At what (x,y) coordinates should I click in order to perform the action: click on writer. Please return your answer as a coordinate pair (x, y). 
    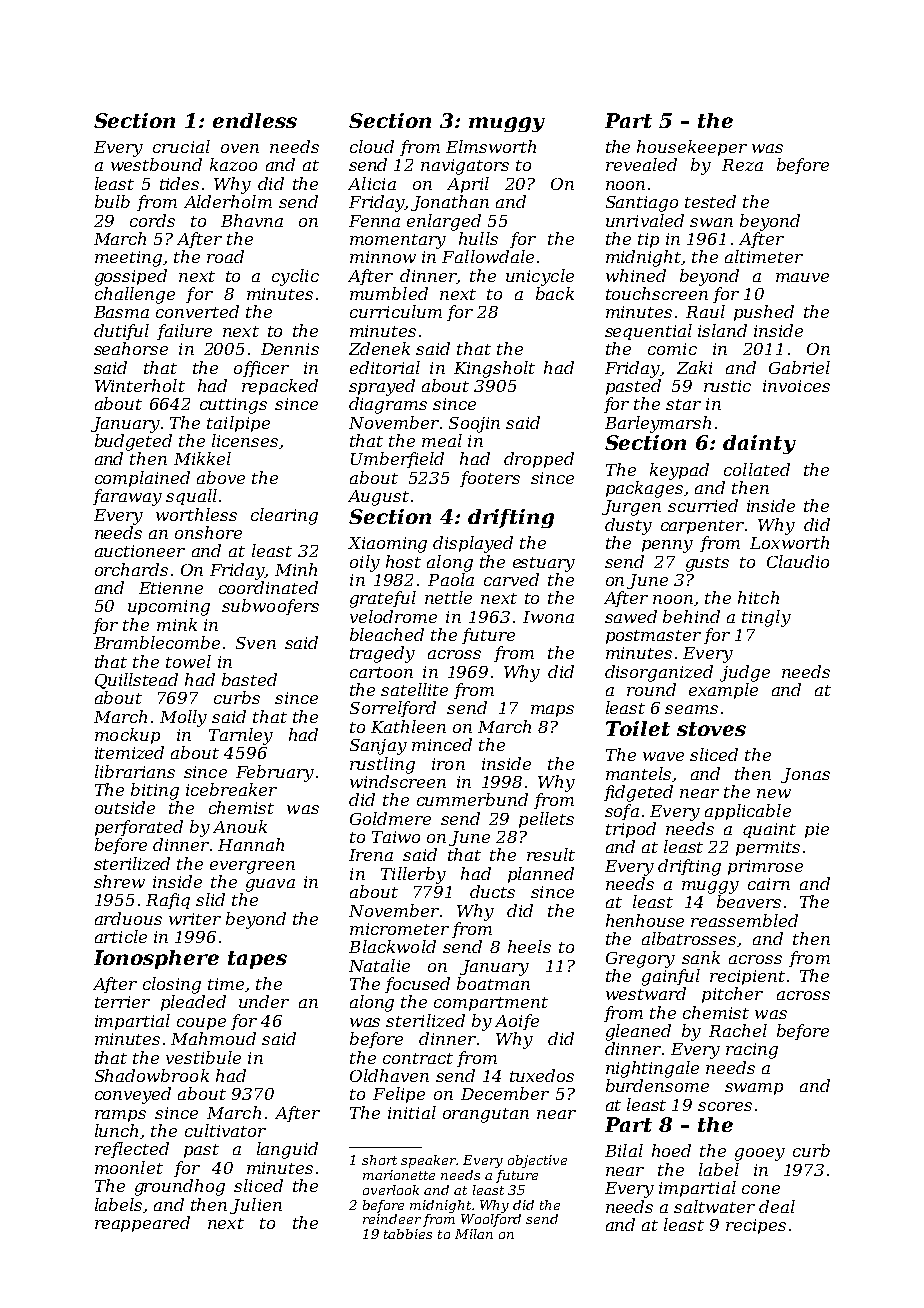
    Looking at the image, I should click on (195, 919).
